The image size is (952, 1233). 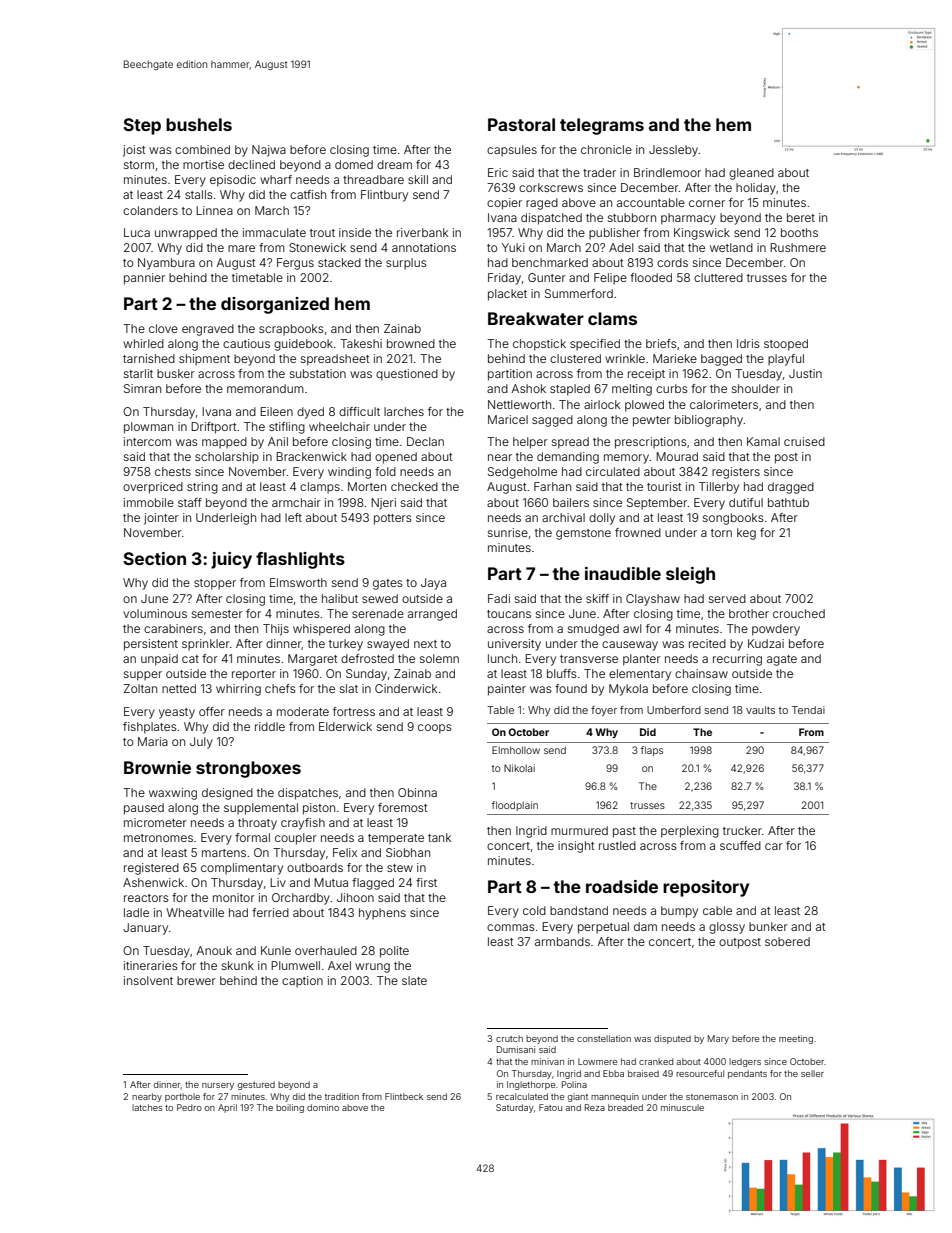 What do you see at coordinates (742, 830) in the document?
I see `trucker` at bounding box center [742, 830].
